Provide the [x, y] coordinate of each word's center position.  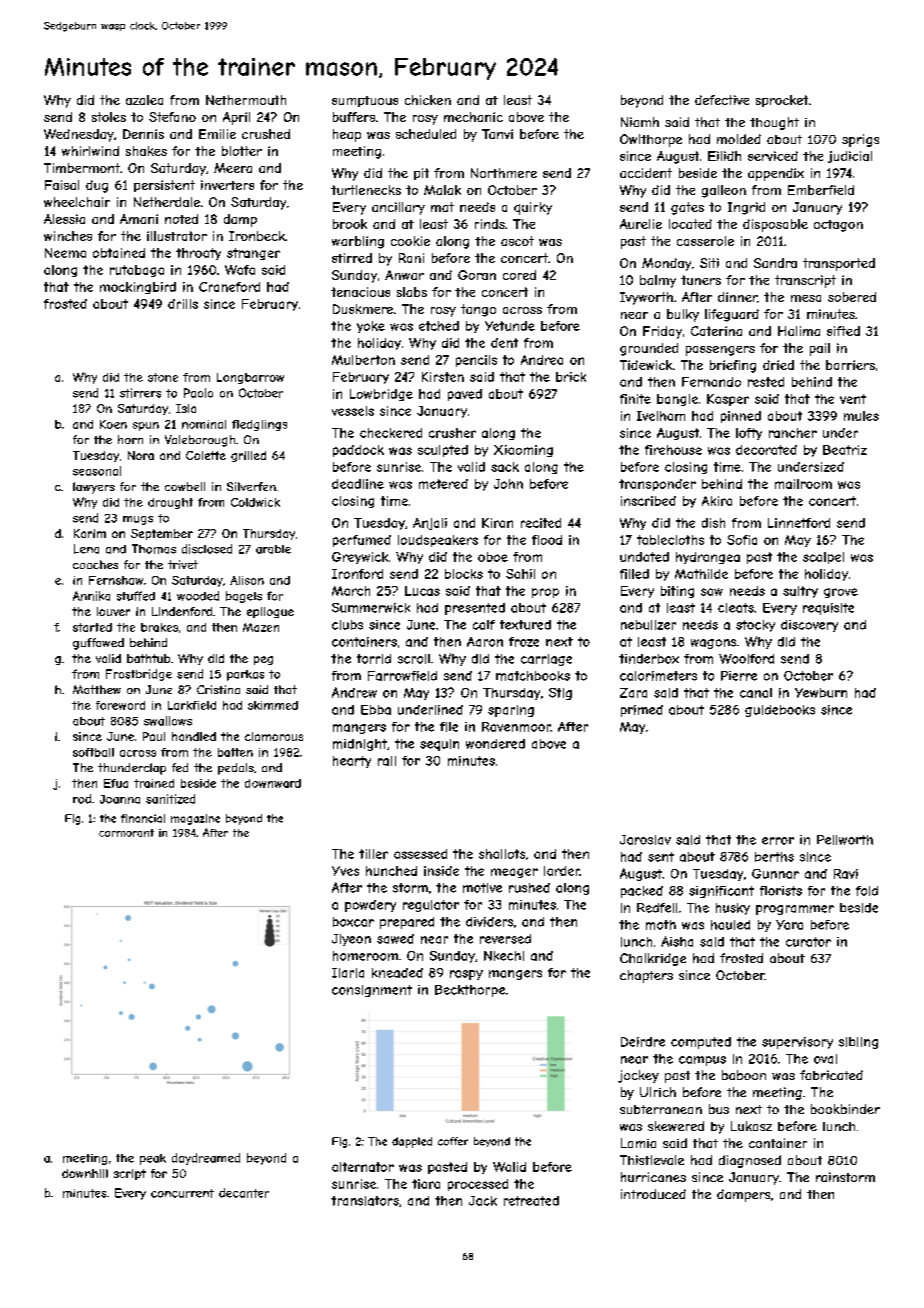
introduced [653, 1194]
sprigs [860, 140]
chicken [428, 100]
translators [365, 1201]
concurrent [182, 1193]
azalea [144, 100]
